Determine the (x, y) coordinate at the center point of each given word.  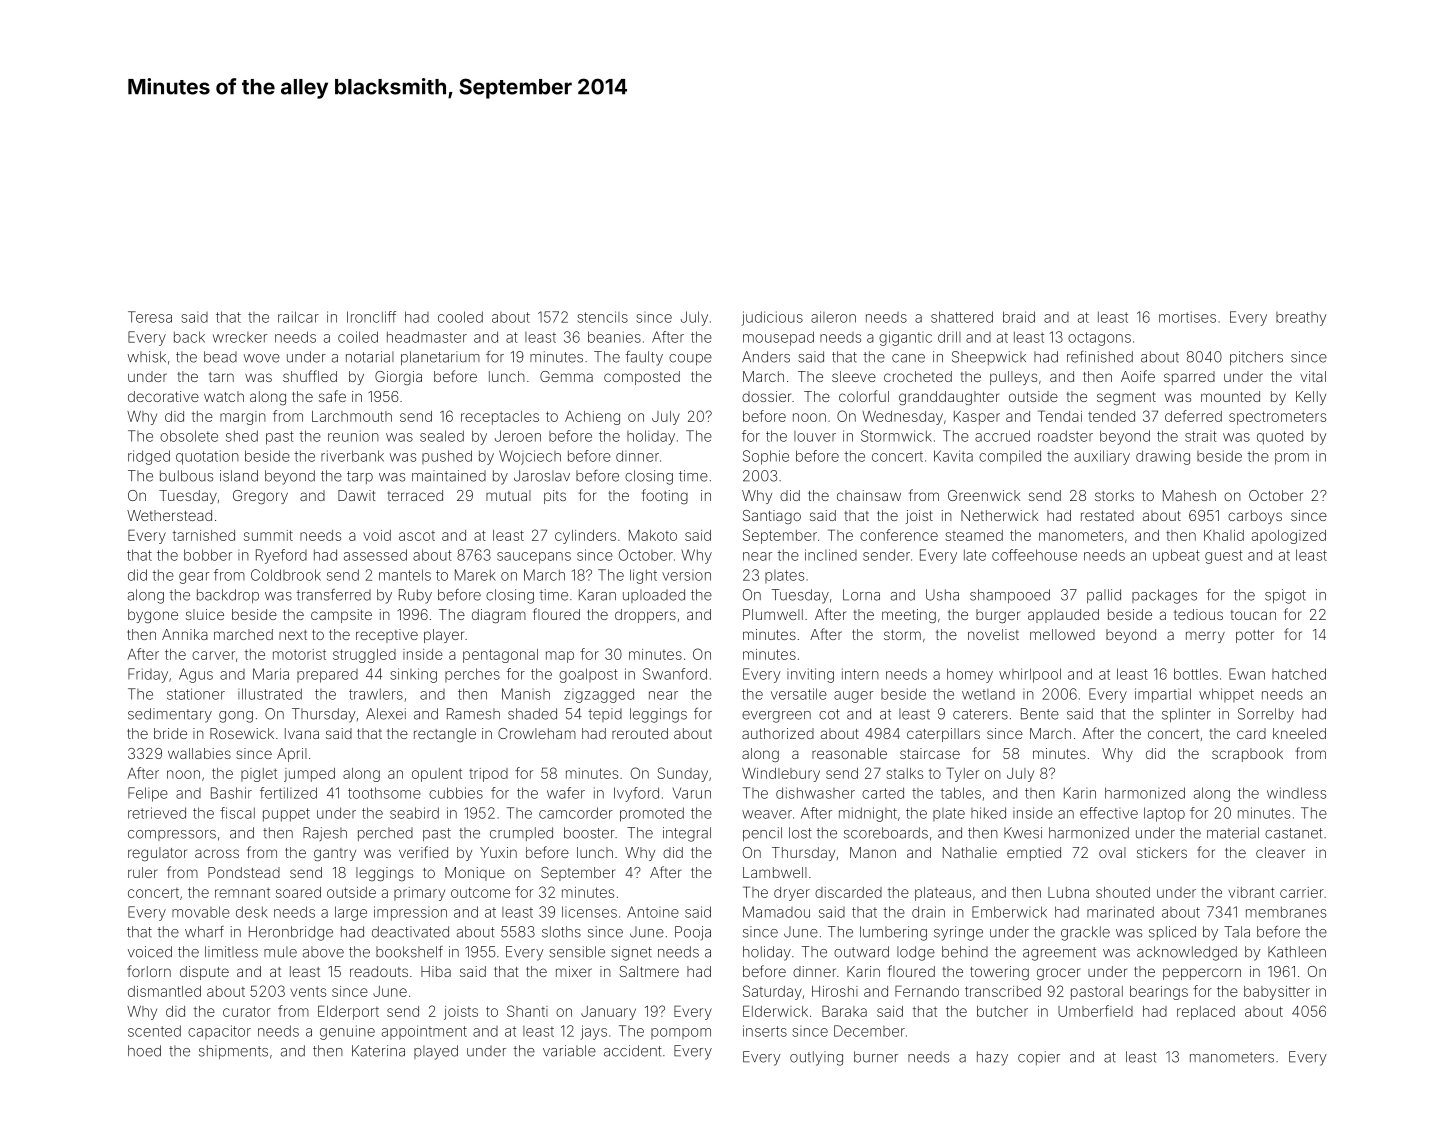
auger (853, 697)
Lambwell (775, 872)
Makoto (653, 535)
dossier (766, 396)
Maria (271, 674)
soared (298, 892)
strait (1201, 436)
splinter (1186, 715)
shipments (233, 1052)
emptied (1034, 854)
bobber (208, 555)
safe (332, 396)
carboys (1255, 517)
